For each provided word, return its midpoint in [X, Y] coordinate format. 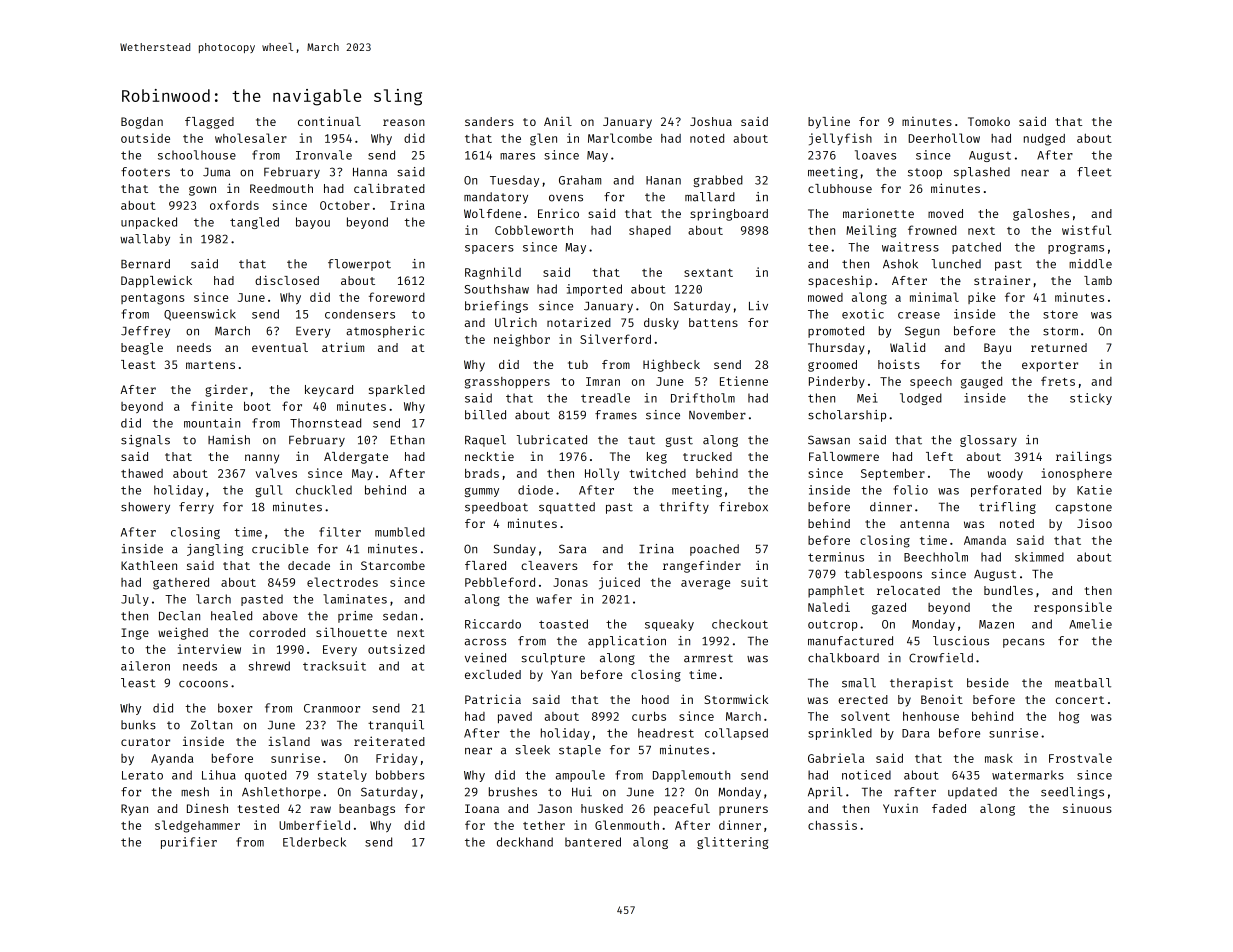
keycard [329, 391]
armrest [708, 658]
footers [145, 172]
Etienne [744, 381]
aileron [145, 666]
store [1060, 314]
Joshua [711, 121]
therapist [921, 684]
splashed [982, 173]
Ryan [134, 810]
